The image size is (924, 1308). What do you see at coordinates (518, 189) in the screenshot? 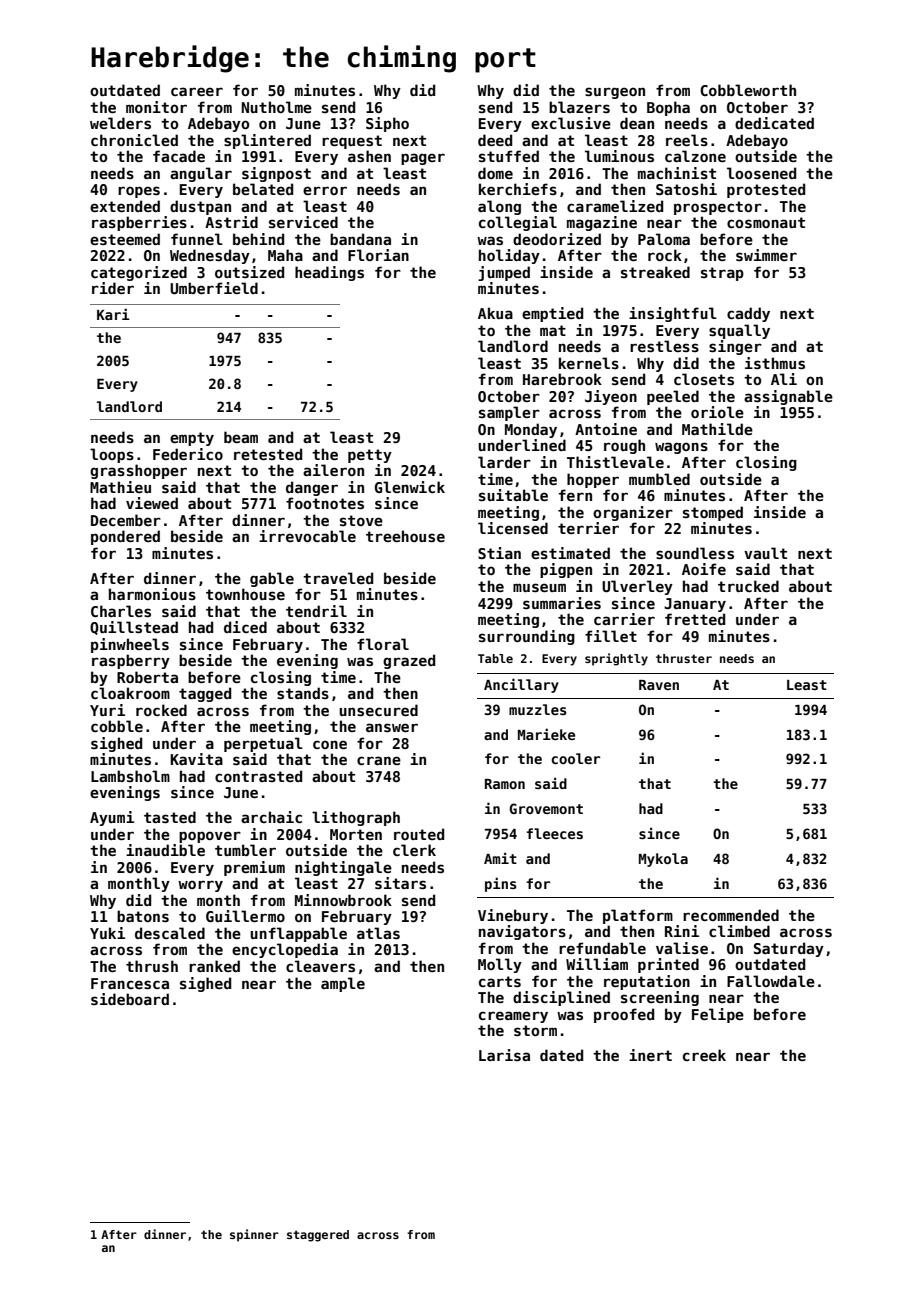
I see `kerchiefs` at bounding box center [518, 189].
